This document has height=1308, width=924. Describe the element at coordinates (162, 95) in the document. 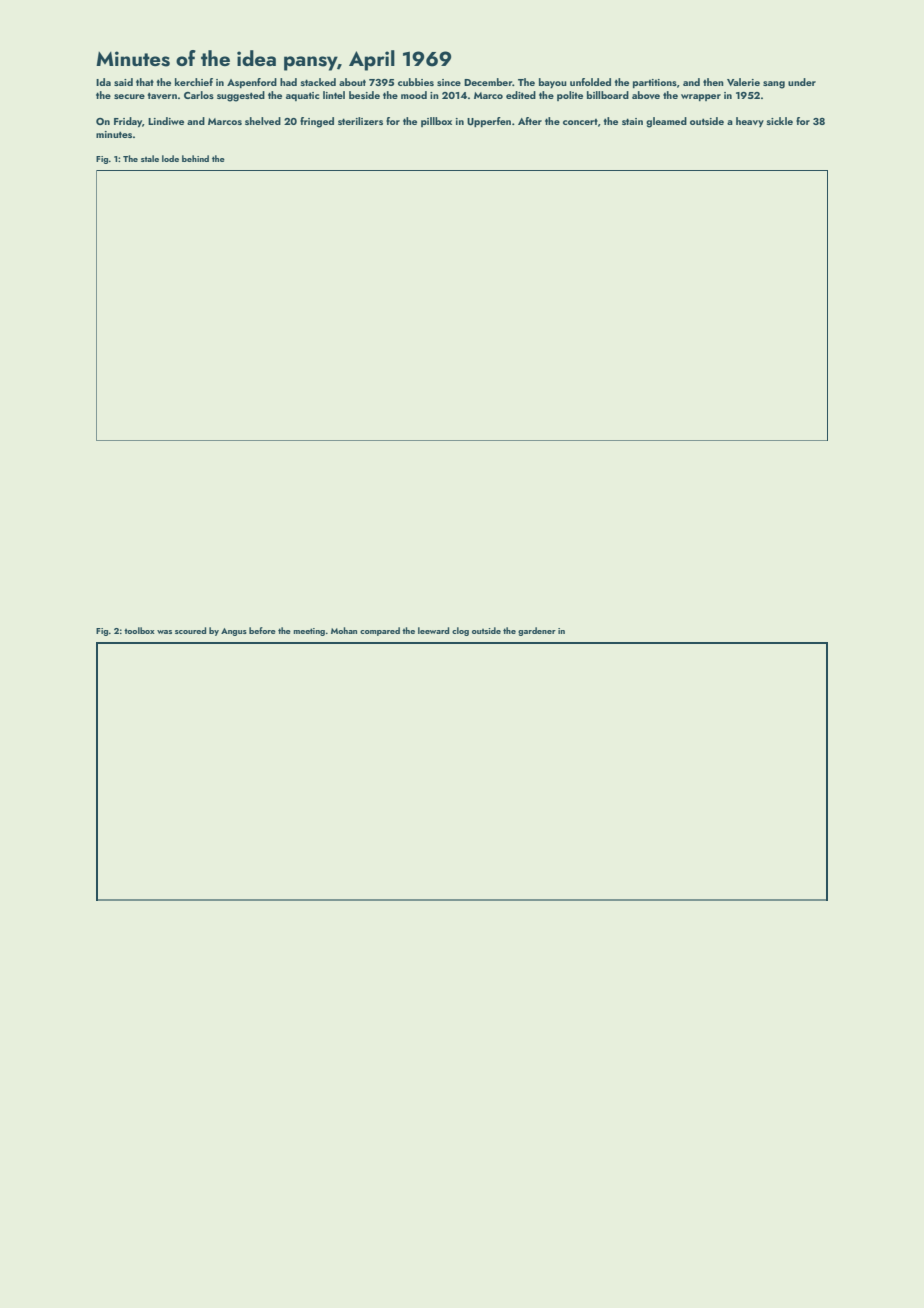

I see `tavern` at that location.
